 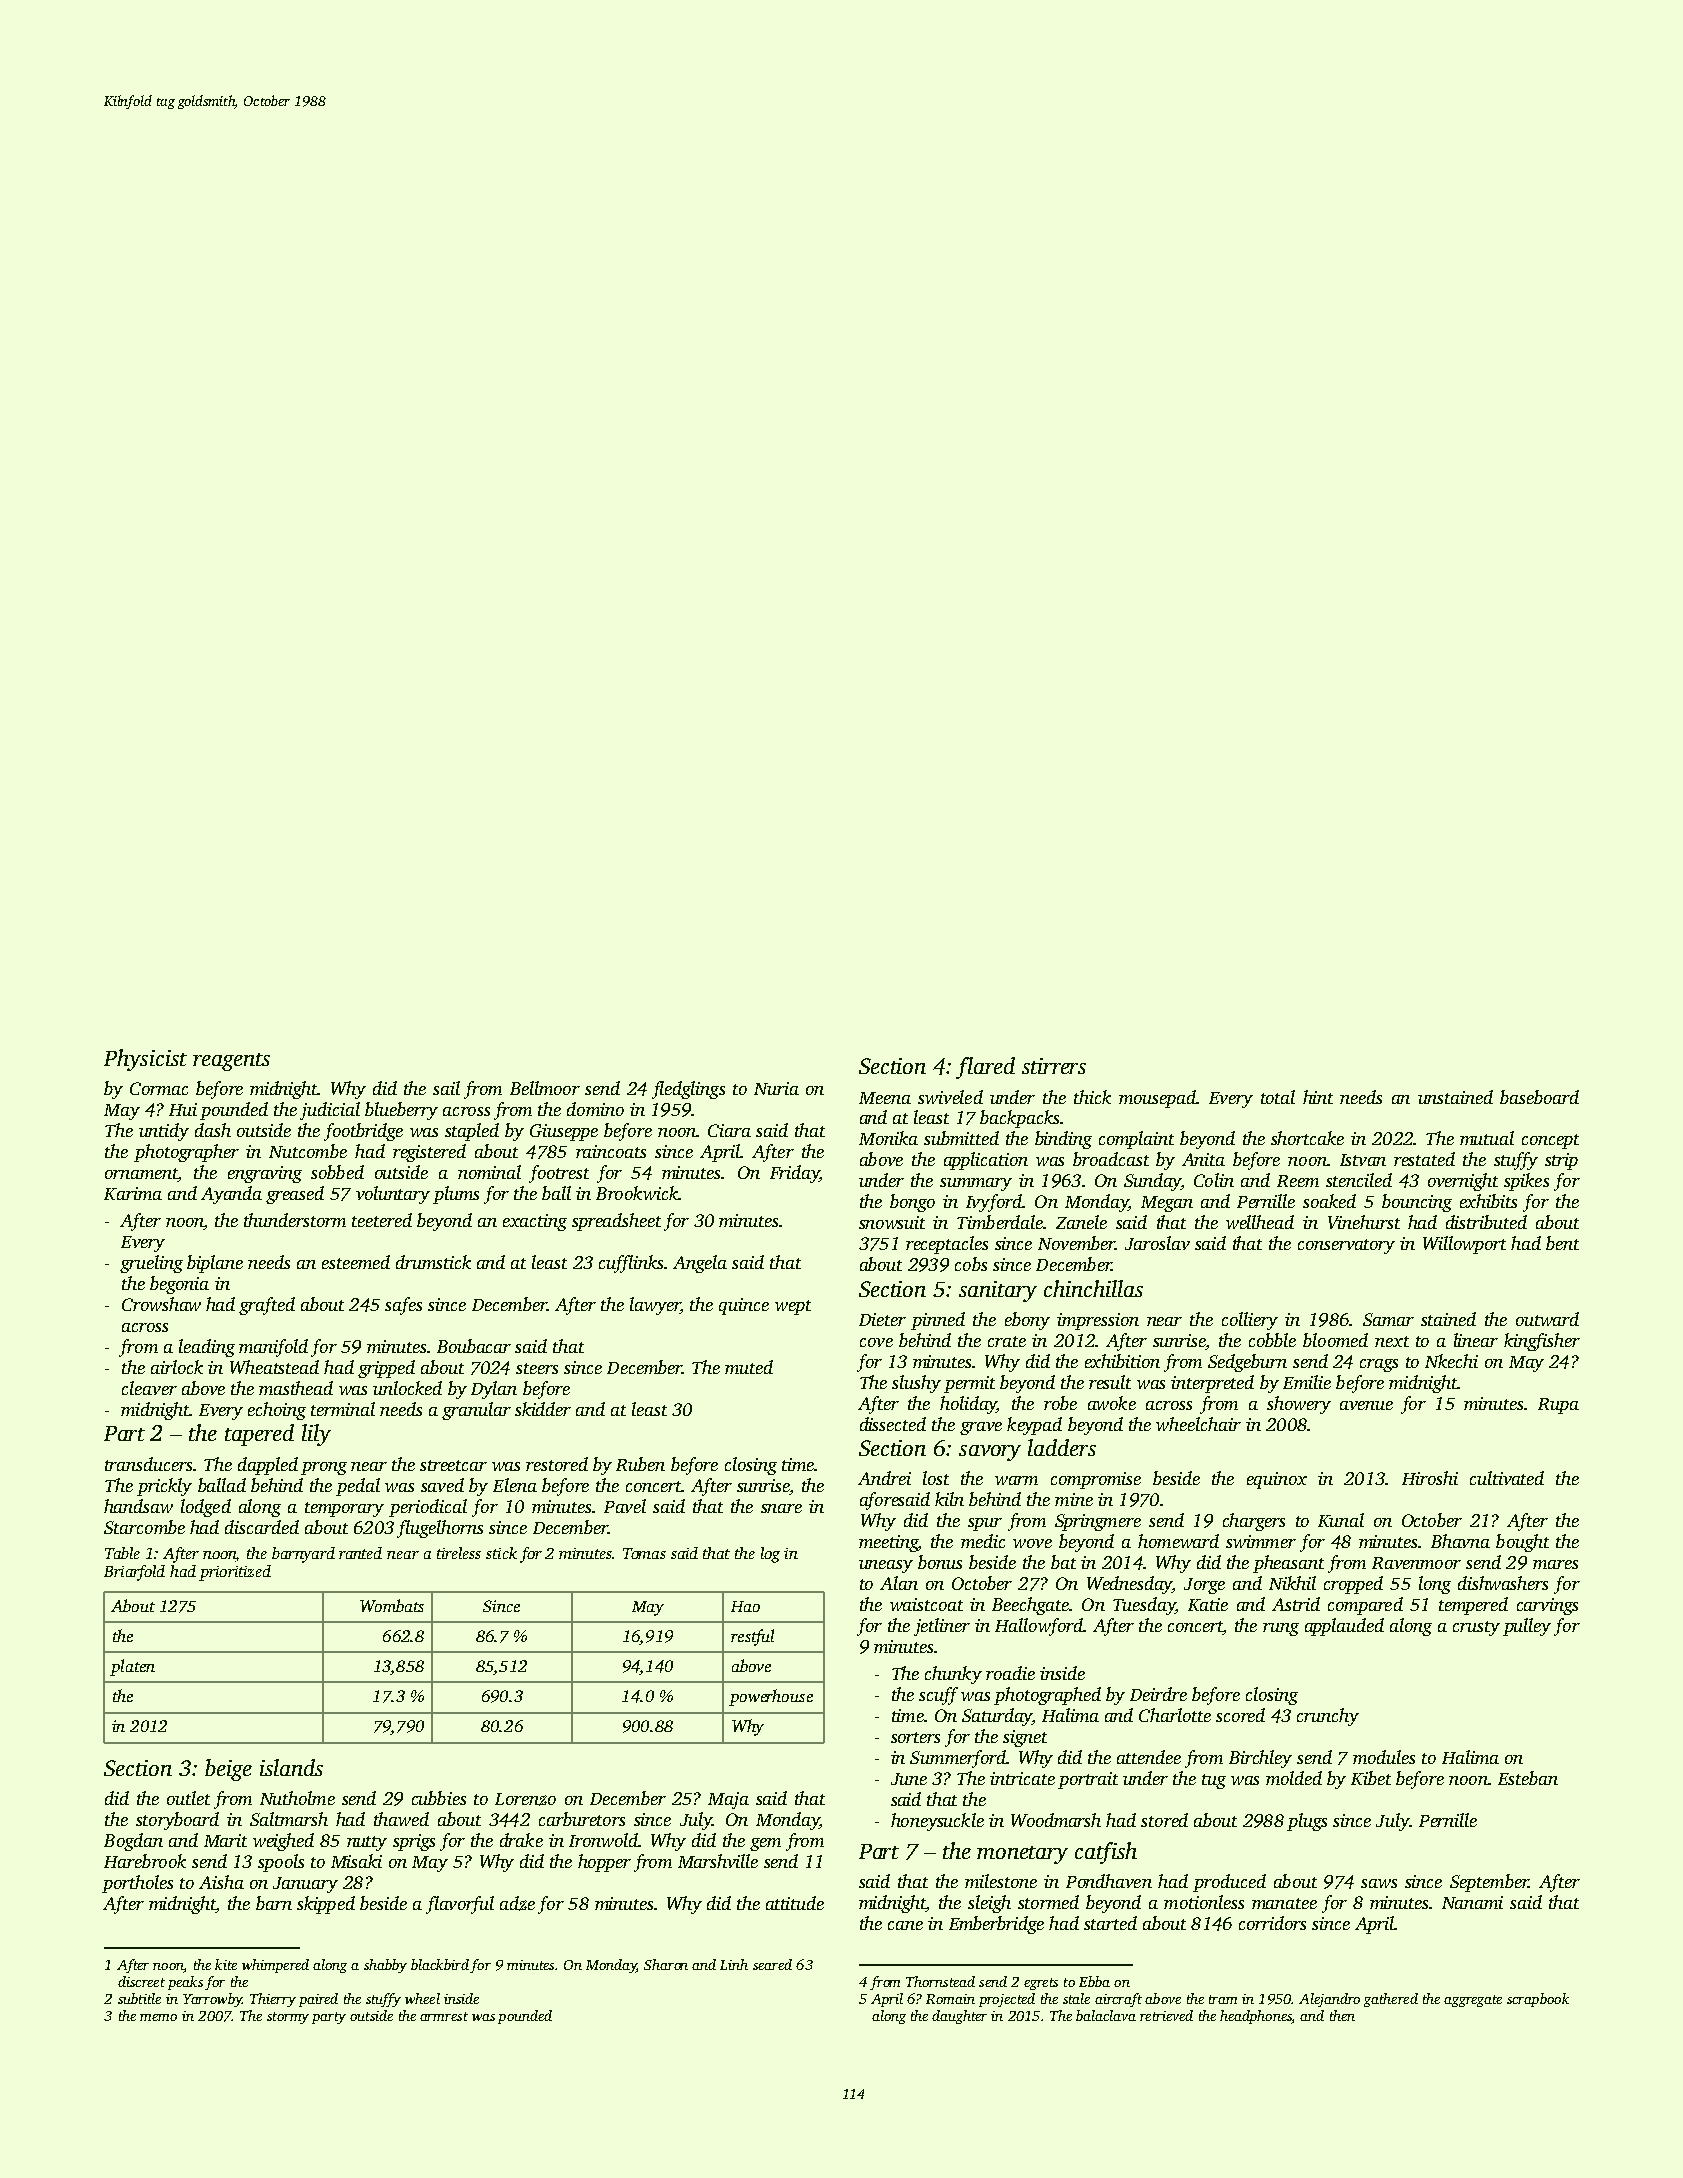 What do you see at coordinates (771, 1697) in the document?
I see `powerhouse` at bounding box center [771, 1697].
